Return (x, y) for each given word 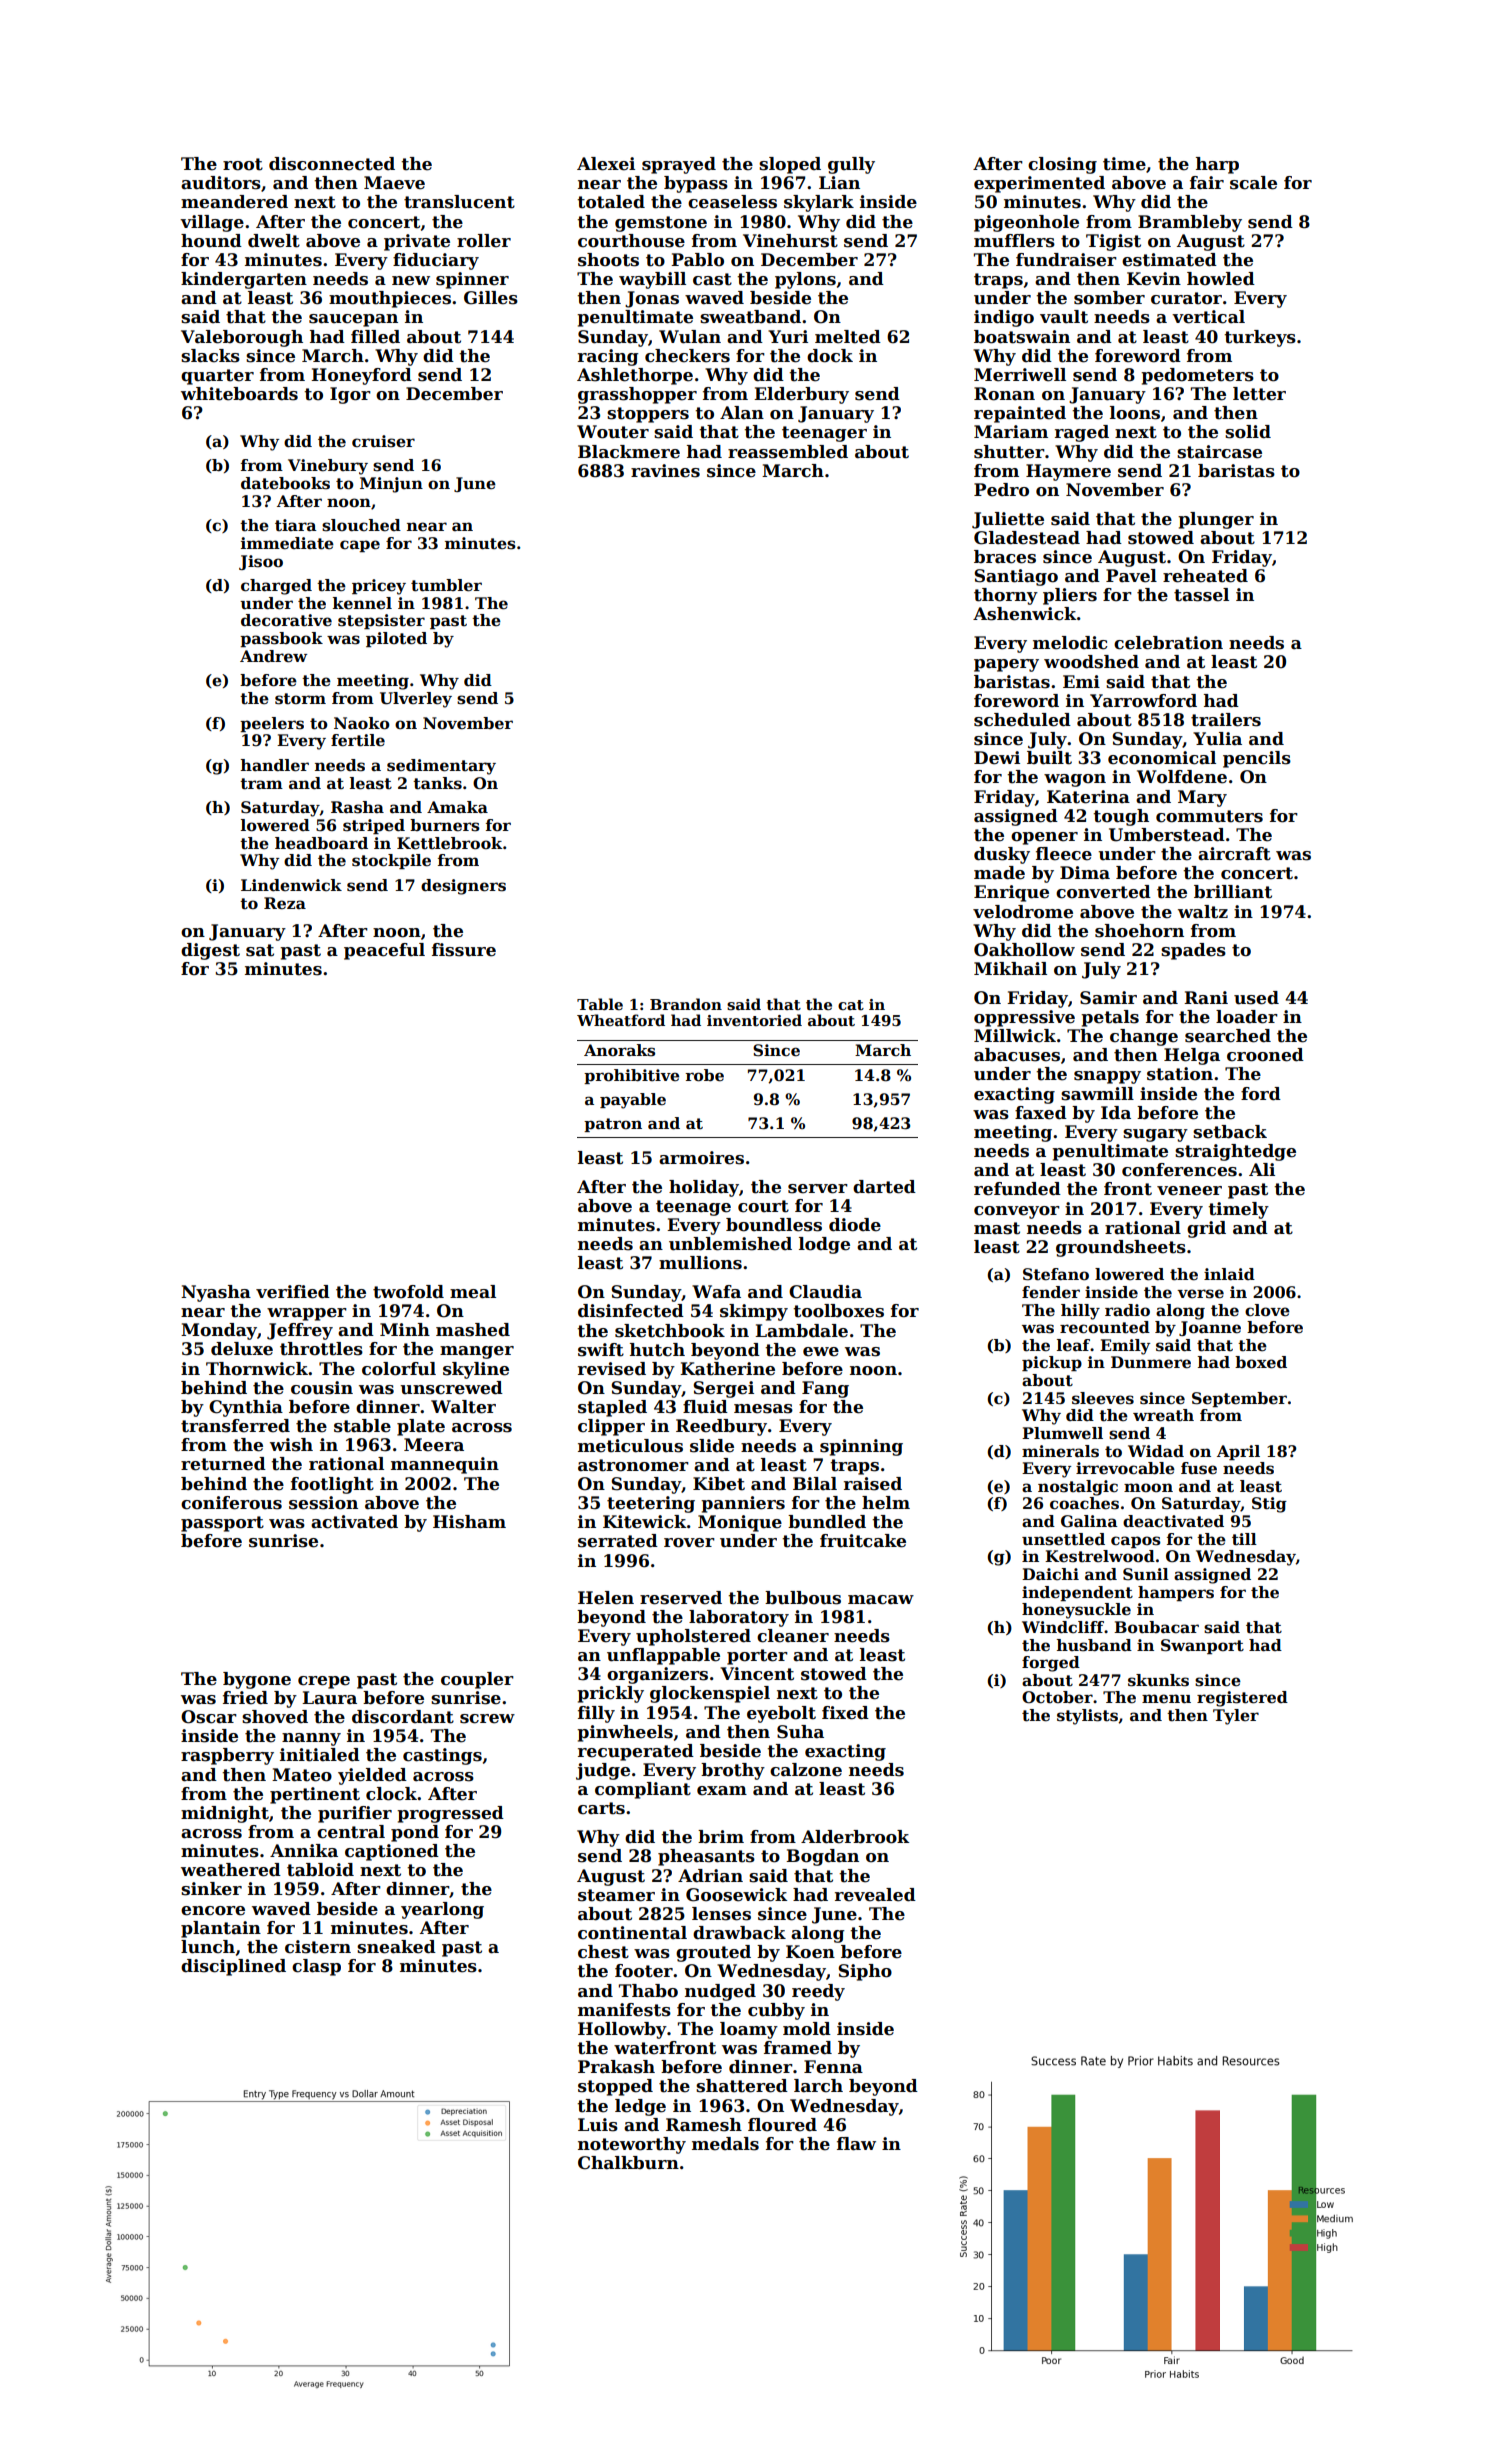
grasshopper (637, 395)
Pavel (1131, 576)
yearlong (442, 1910)
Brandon (686, 1004)
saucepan (353, 320)
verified (293, 1292)
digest (210, 951)
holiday (704, 1188)
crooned (1265, 1055)
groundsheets (1121, 1248)
